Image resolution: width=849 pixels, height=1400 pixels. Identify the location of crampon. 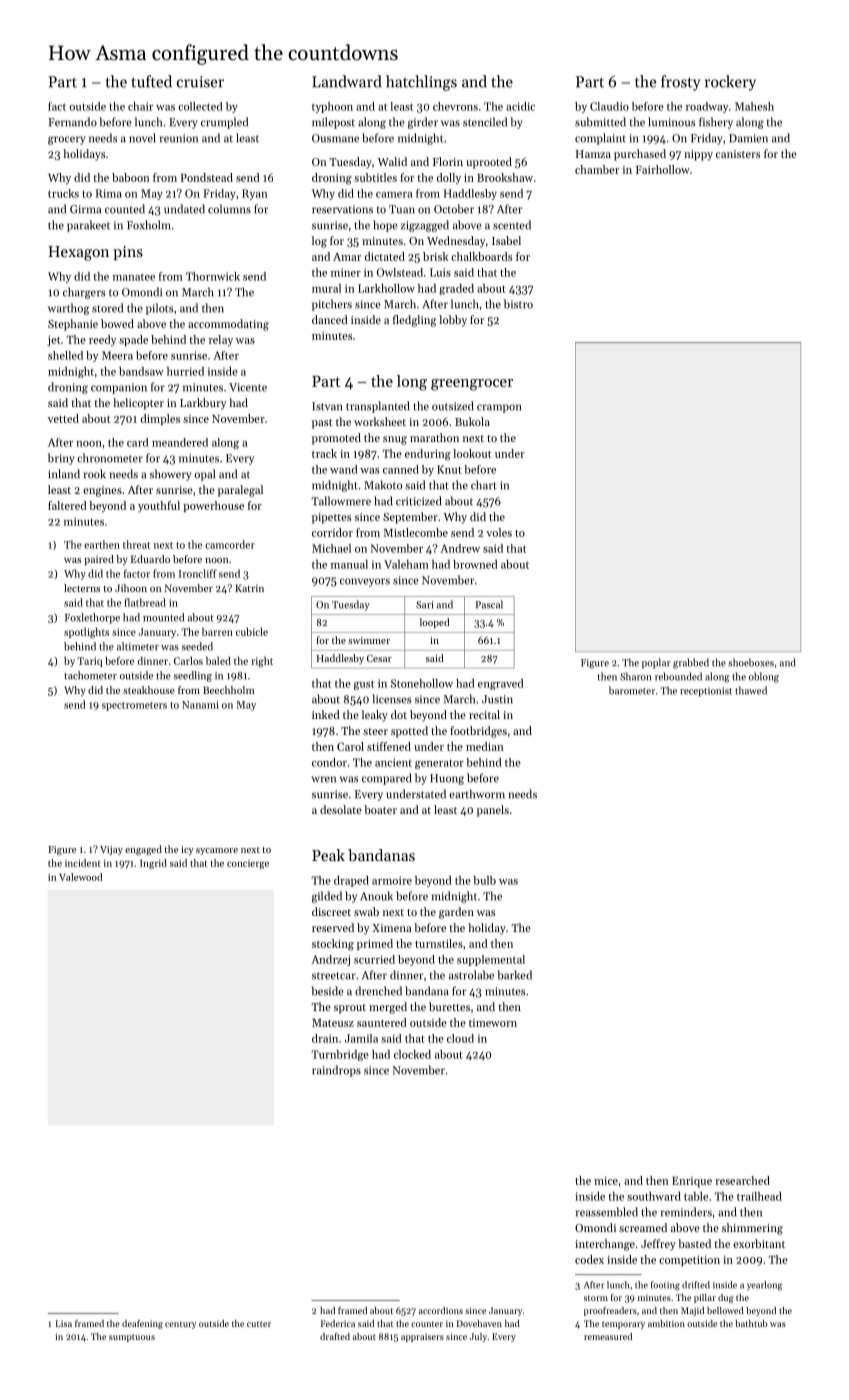
(499, 408).
